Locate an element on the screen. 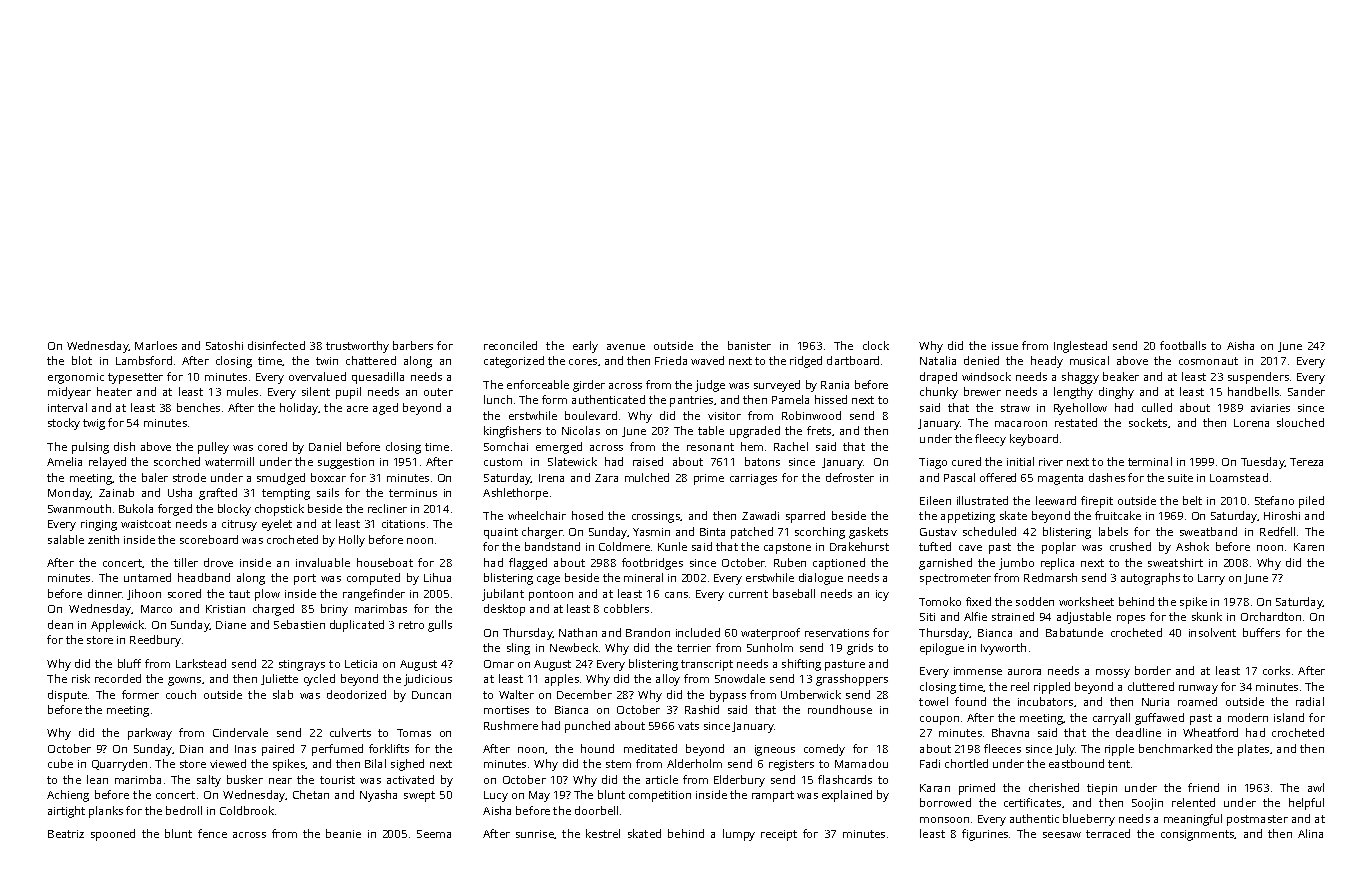 The height and width of the screenshot is (887, 1372). chopstick is located at coordinates (279, 510).
